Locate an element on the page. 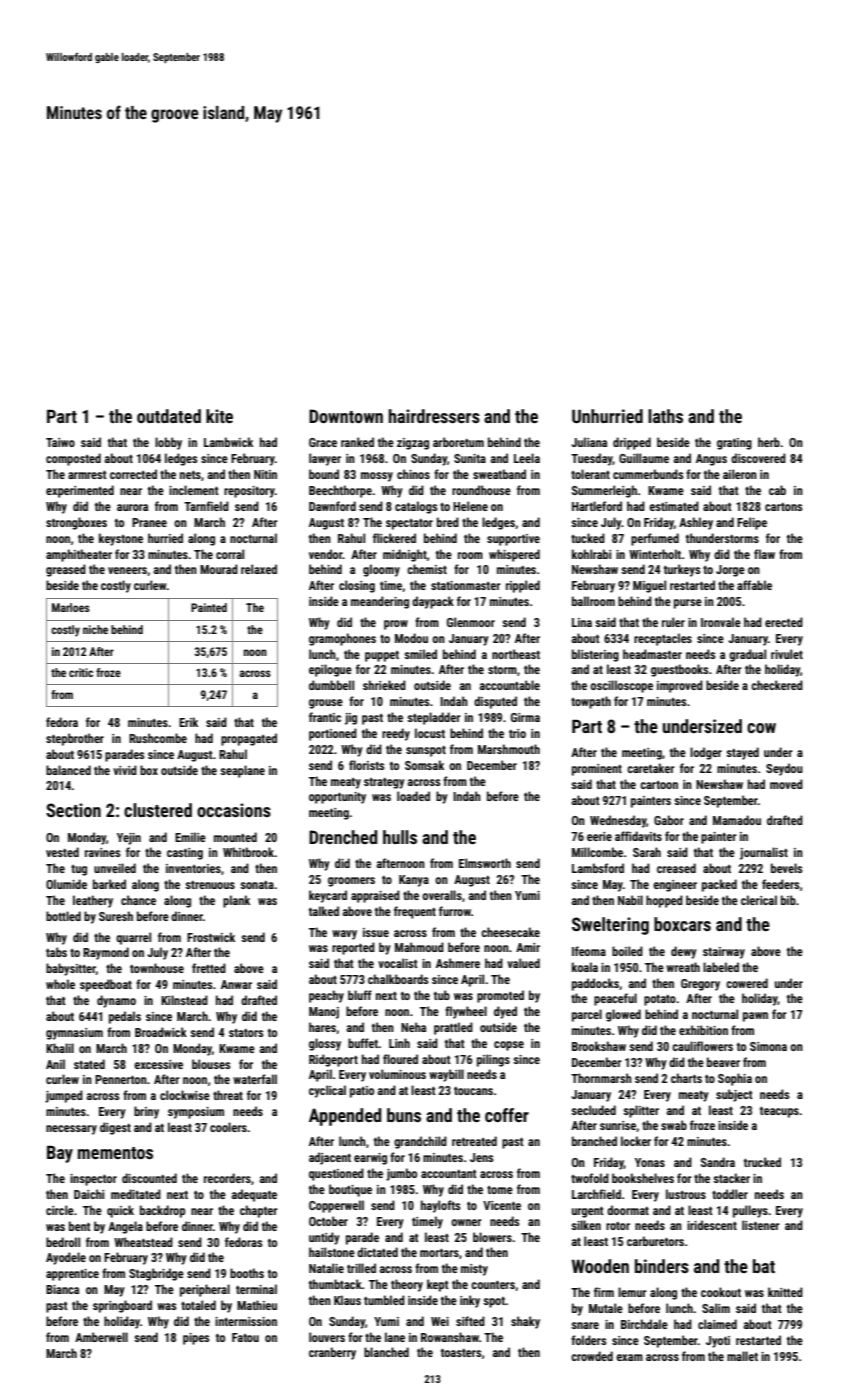 This image has width=849, height=1400. outdated is located at coordinates (169, 416).
